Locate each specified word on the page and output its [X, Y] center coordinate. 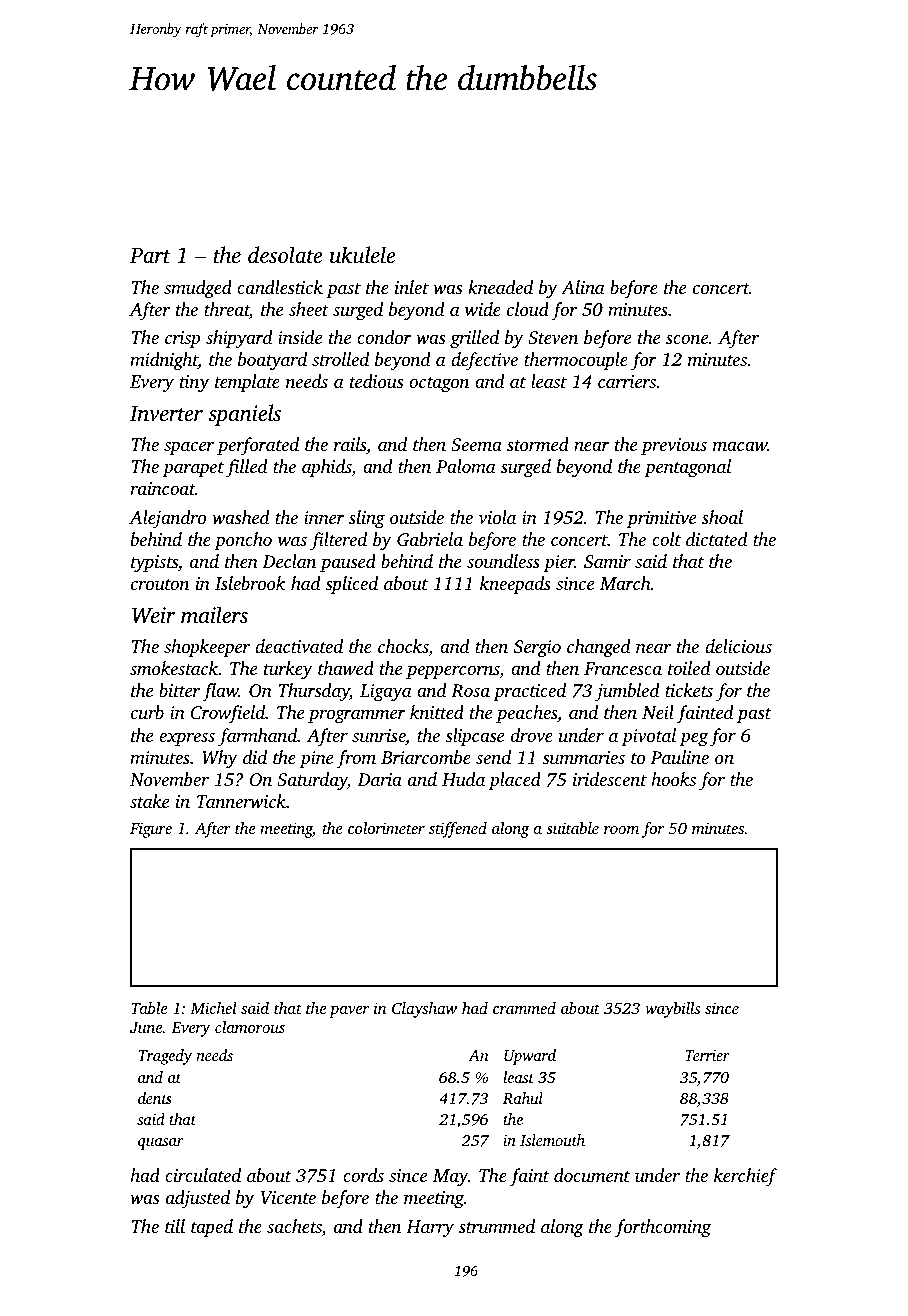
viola [497, 517]
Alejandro [167, 519]
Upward [530, 1057]
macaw [740, 446]
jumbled [627, 692]
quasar [161, 1144]
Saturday [312, 781]
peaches [526, 714]
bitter [179, 690]
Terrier [707, 1055]
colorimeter [386, 828]
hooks [673, 779]
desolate [285, 254]
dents [155, 1098]
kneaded [500, 287]
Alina [583, 287]
